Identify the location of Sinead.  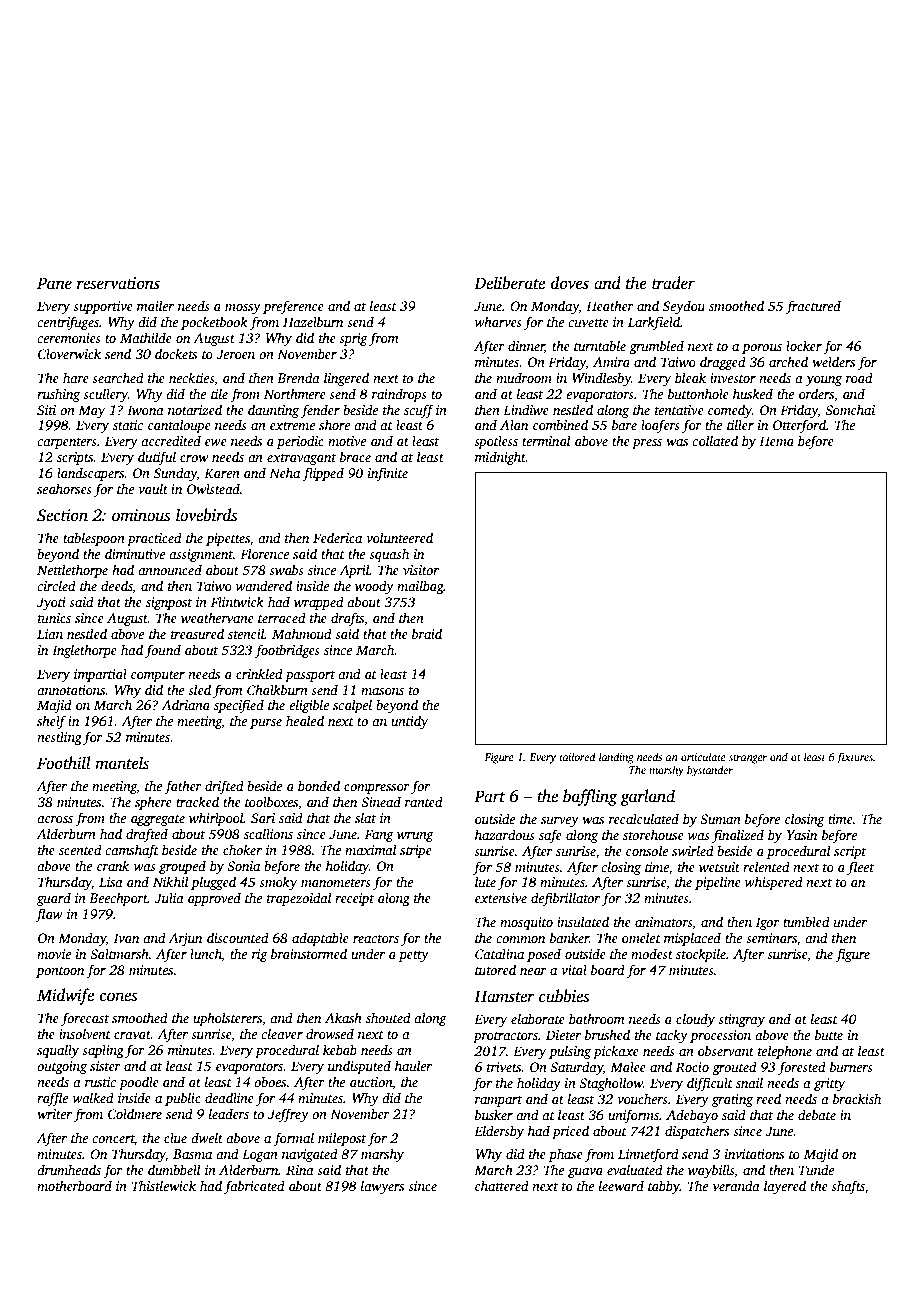
(381, 801).
